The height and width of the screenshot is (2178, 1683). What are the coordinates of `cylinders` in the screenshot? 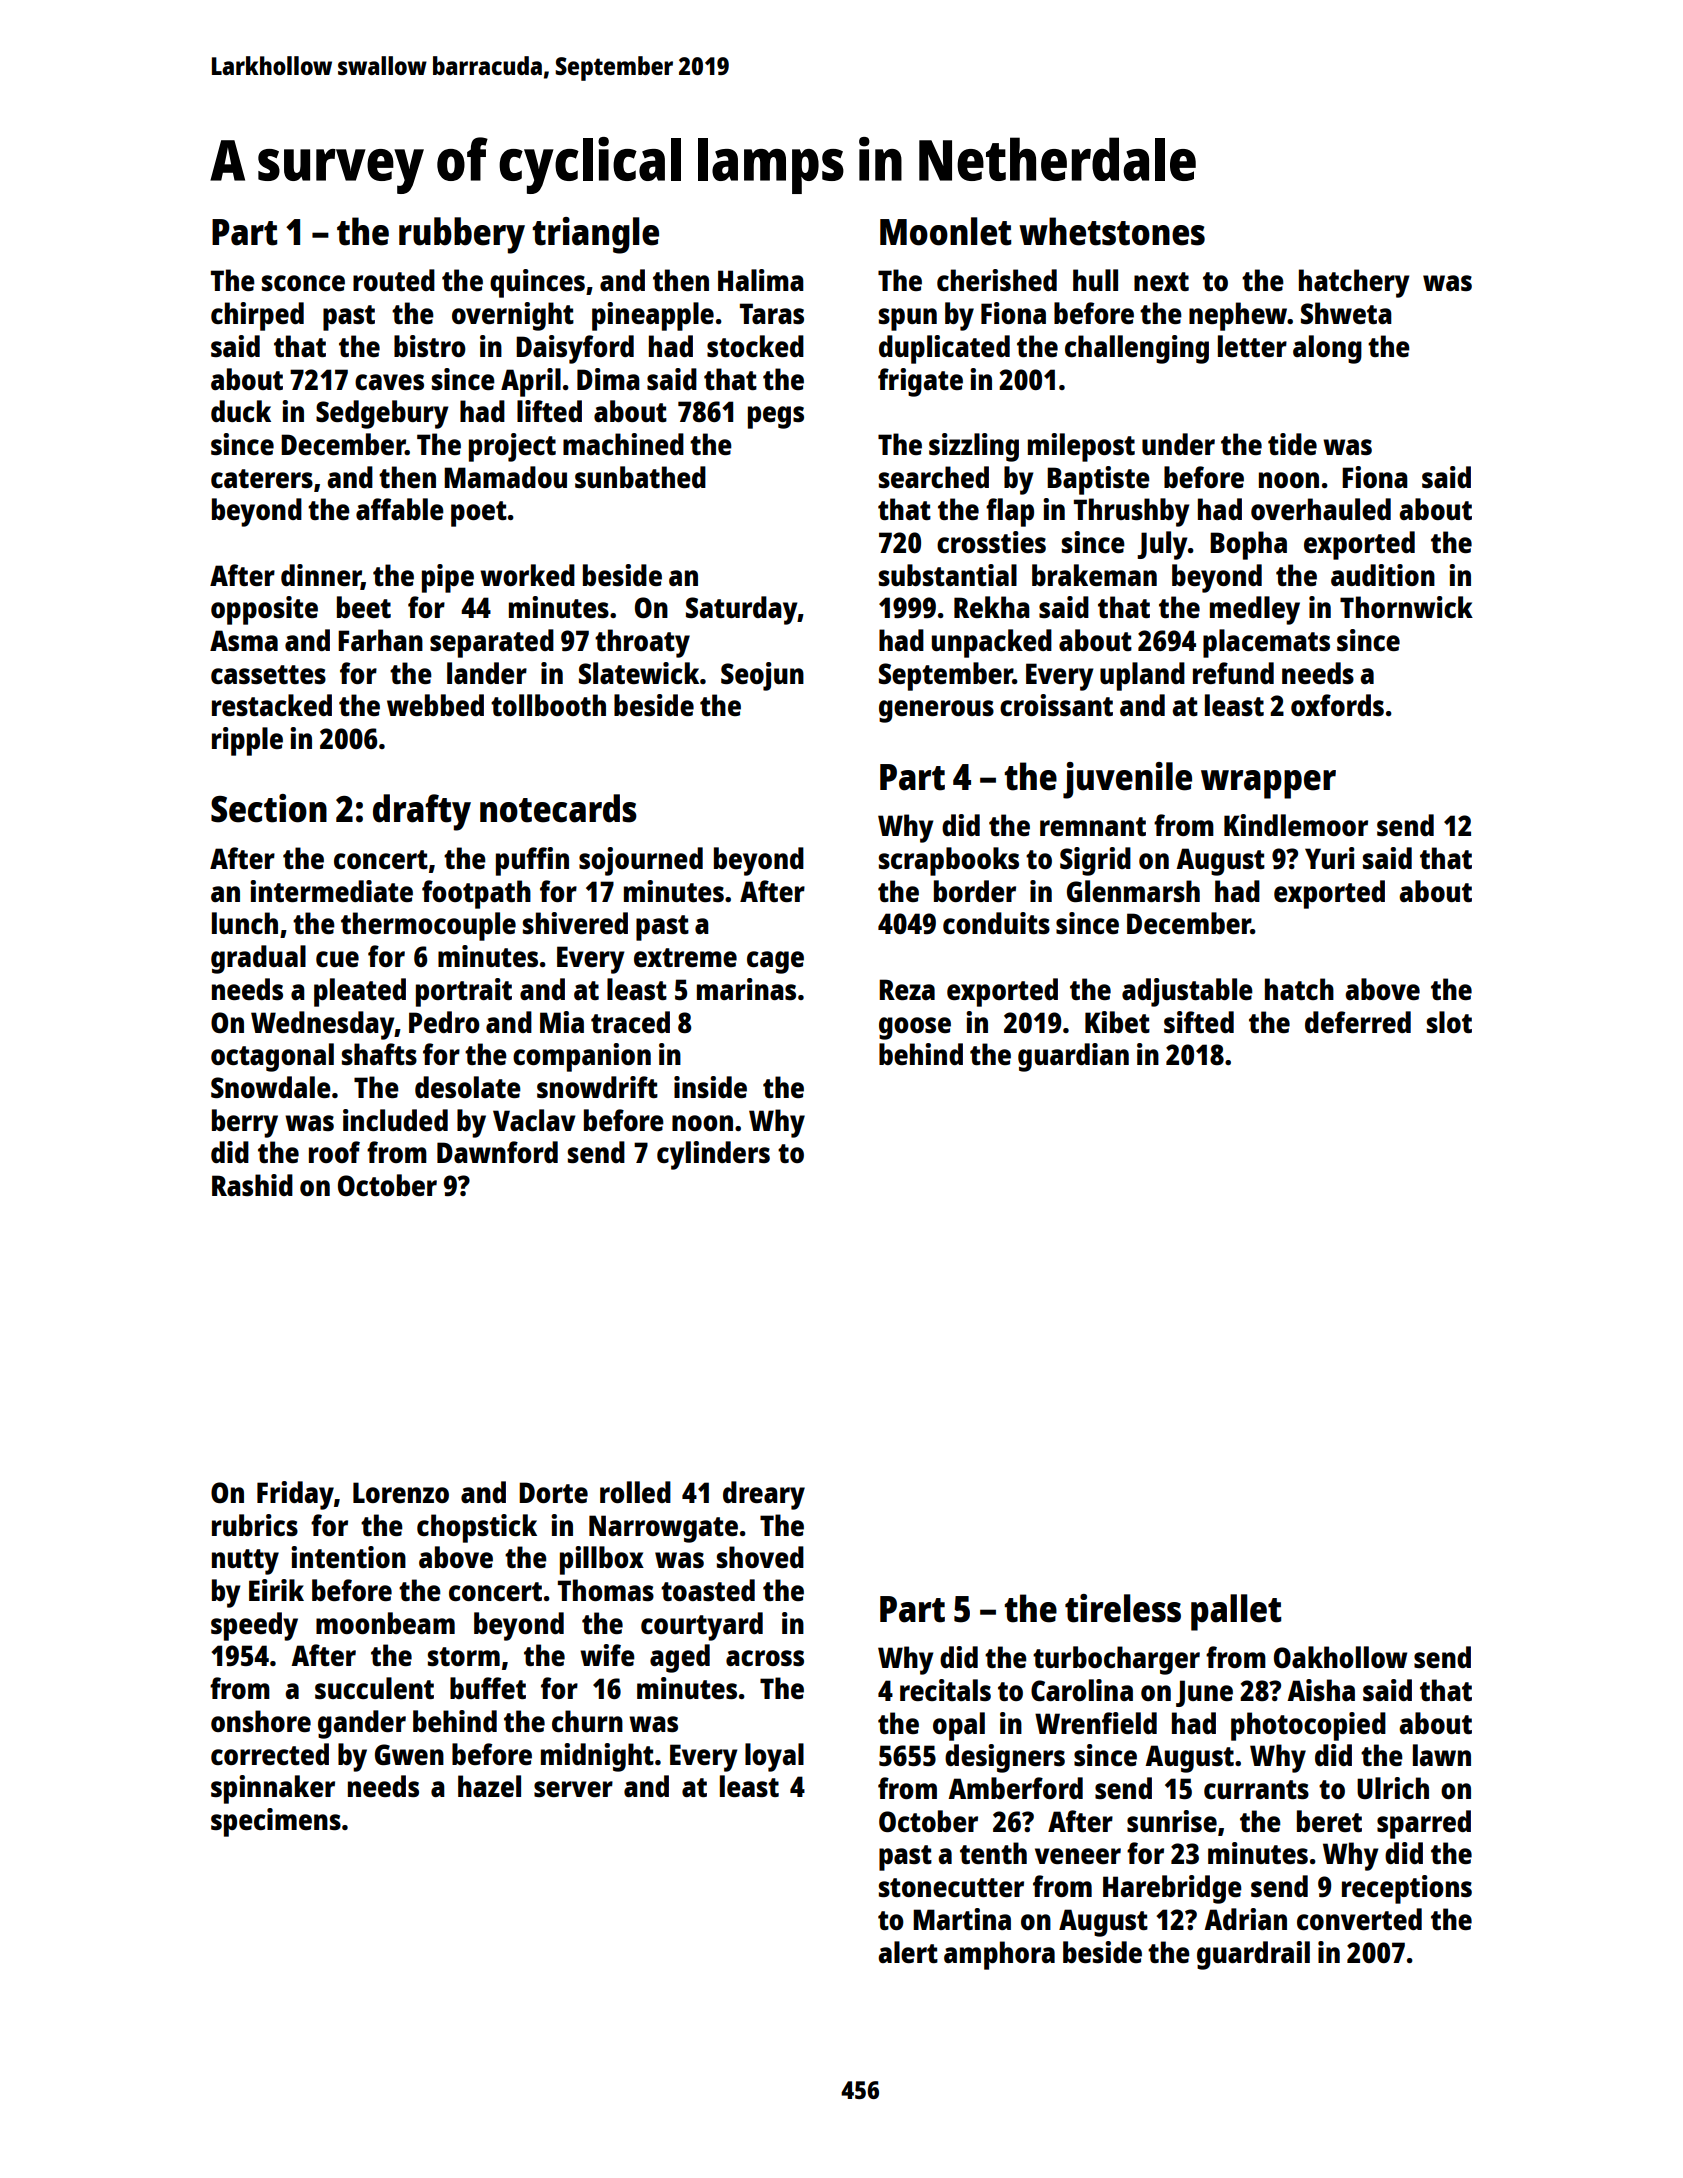 It's located at (713, 1155).
